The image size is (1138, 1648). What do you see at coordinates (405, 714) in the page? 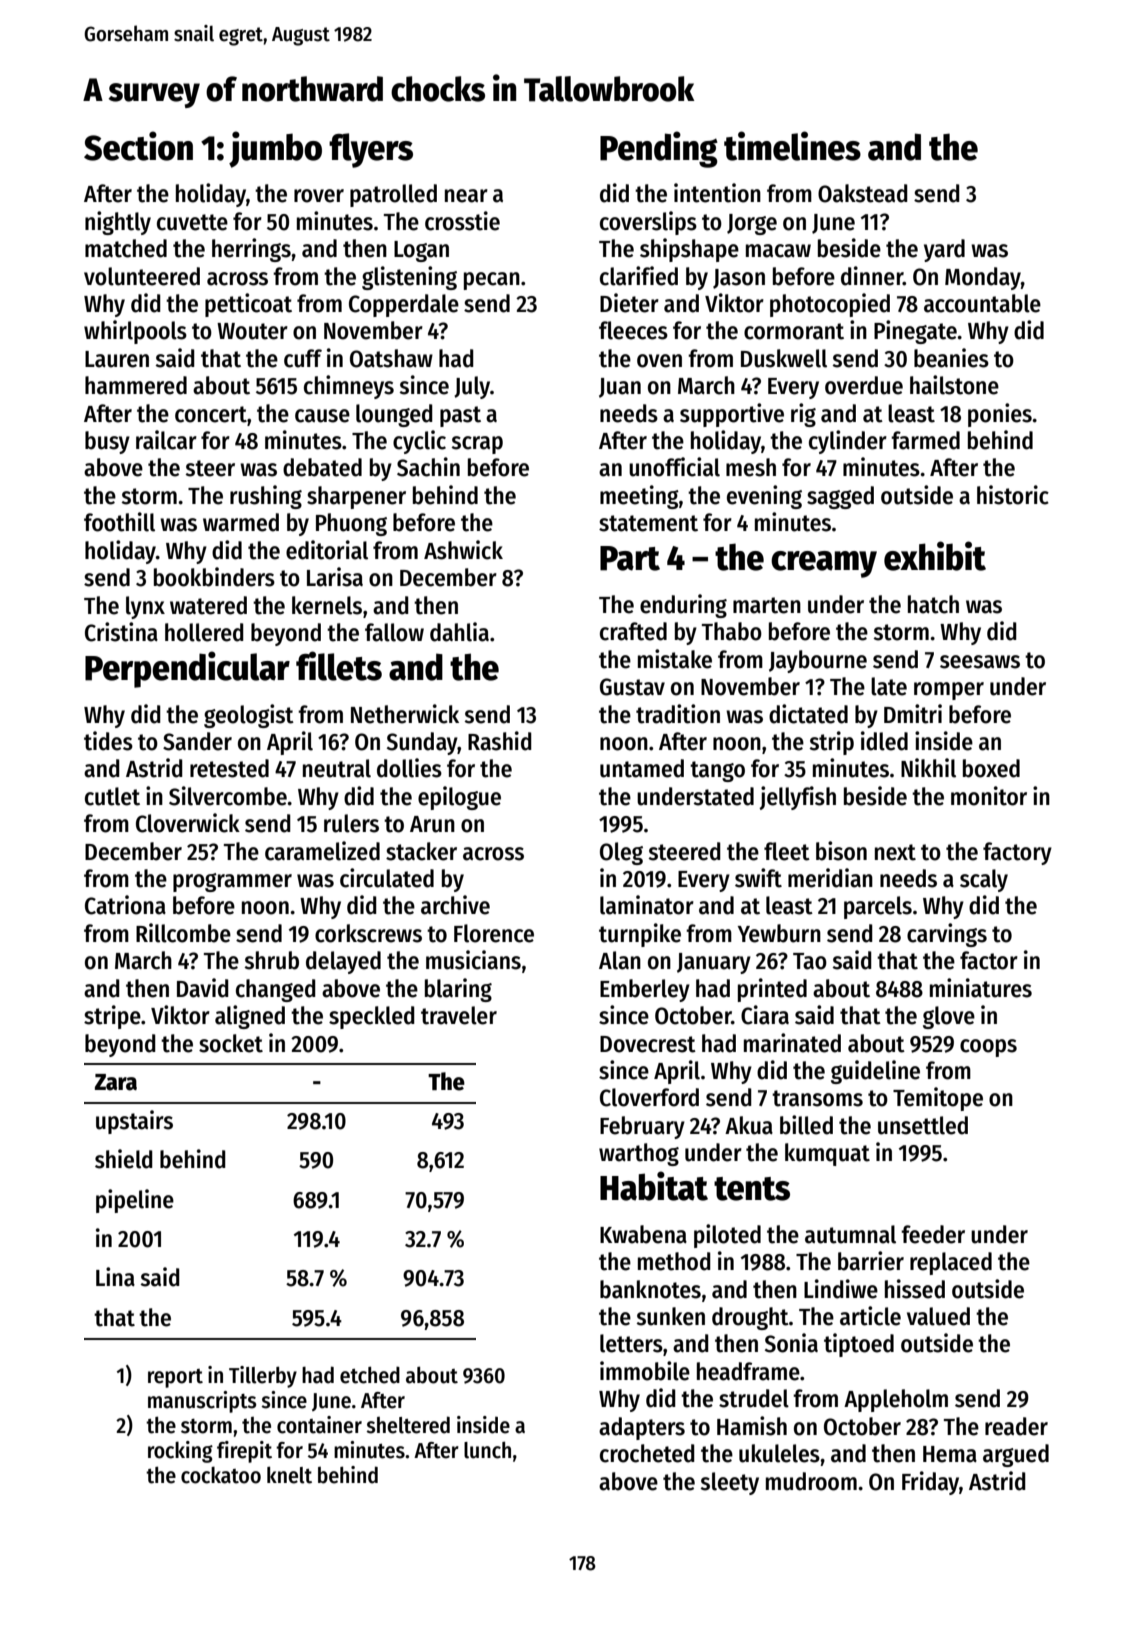
I see `Netherwick` at bounding box center [405, 714].
